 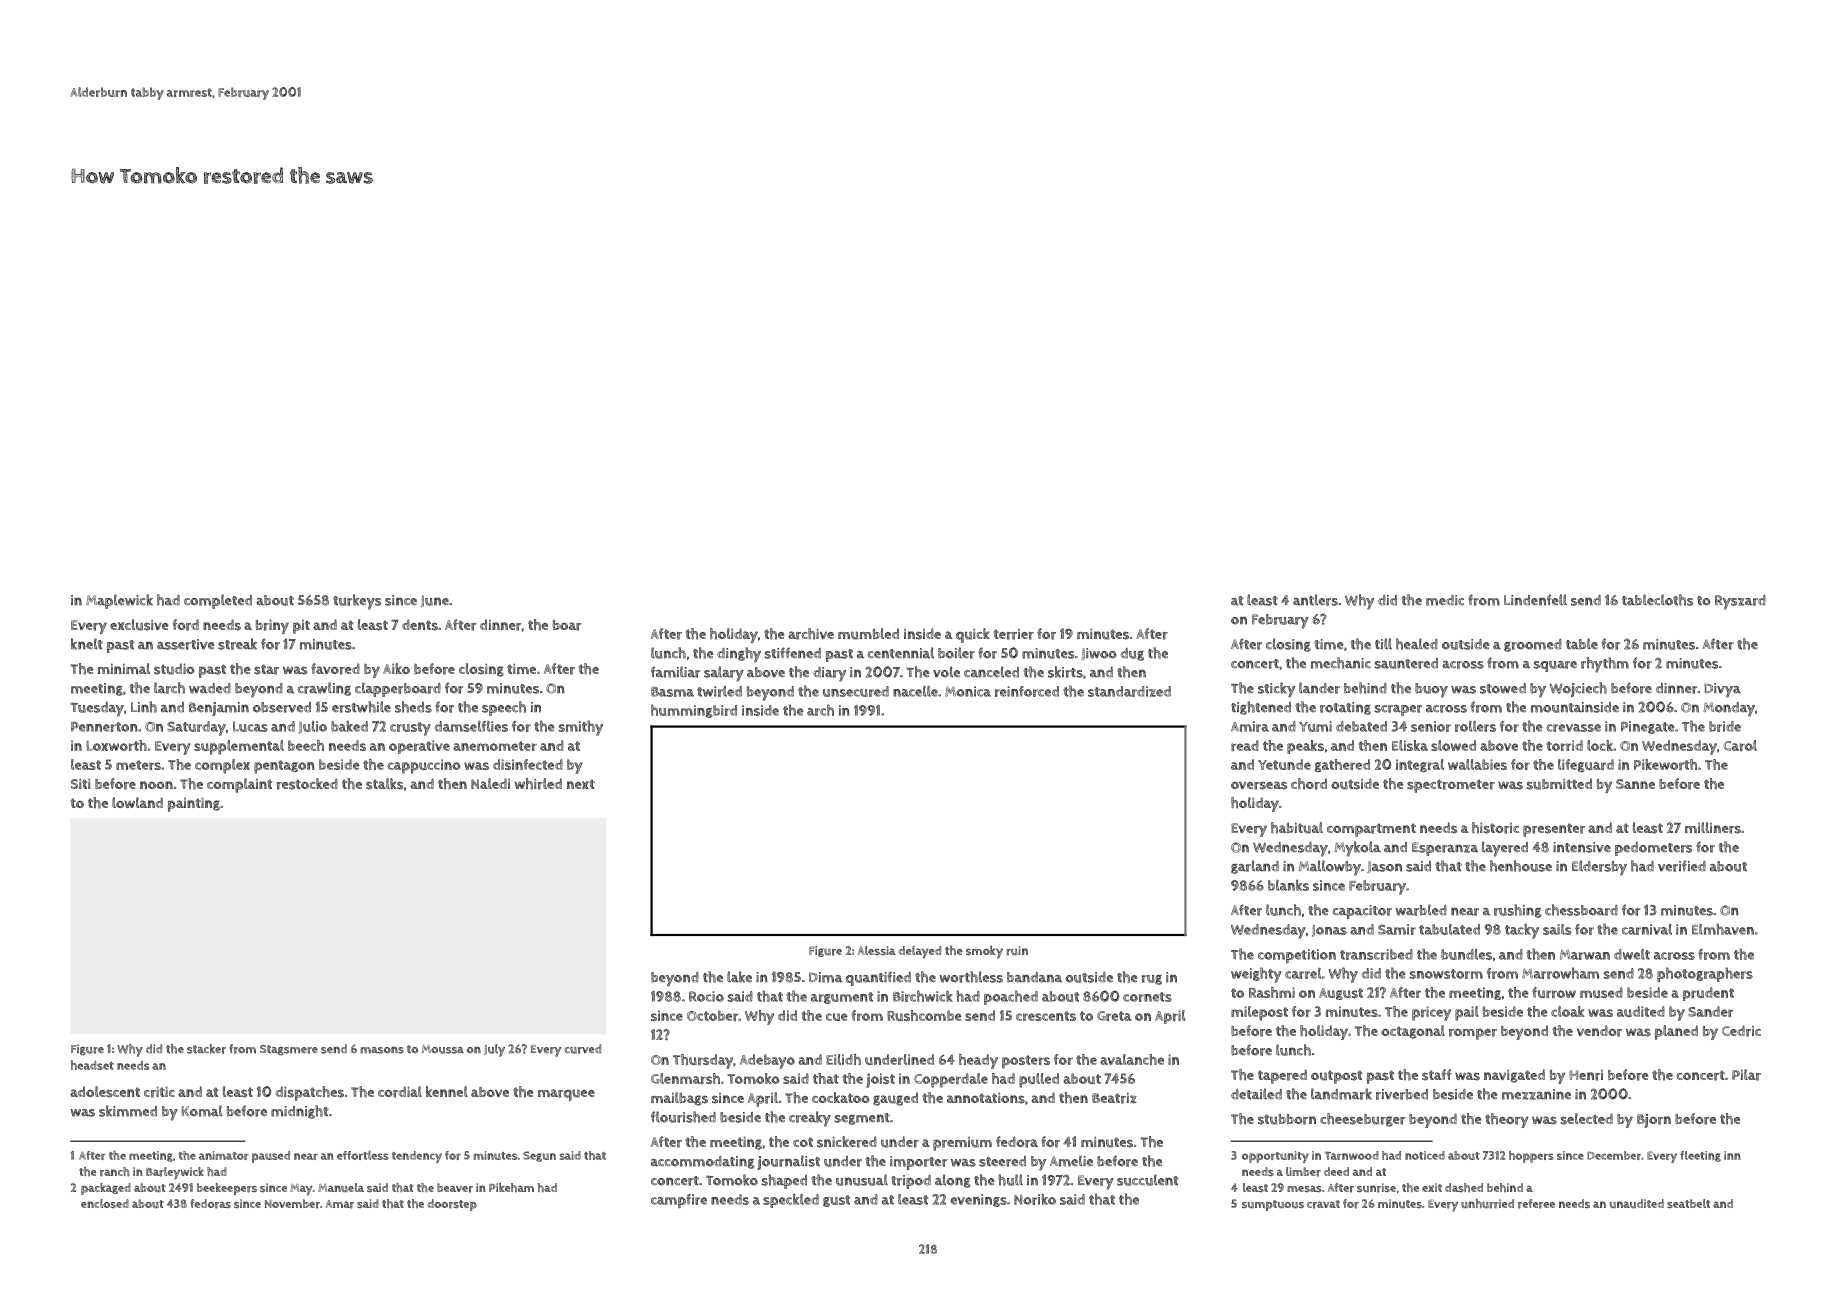 I want to click on Henri, so click(x=1586, y=1075).
